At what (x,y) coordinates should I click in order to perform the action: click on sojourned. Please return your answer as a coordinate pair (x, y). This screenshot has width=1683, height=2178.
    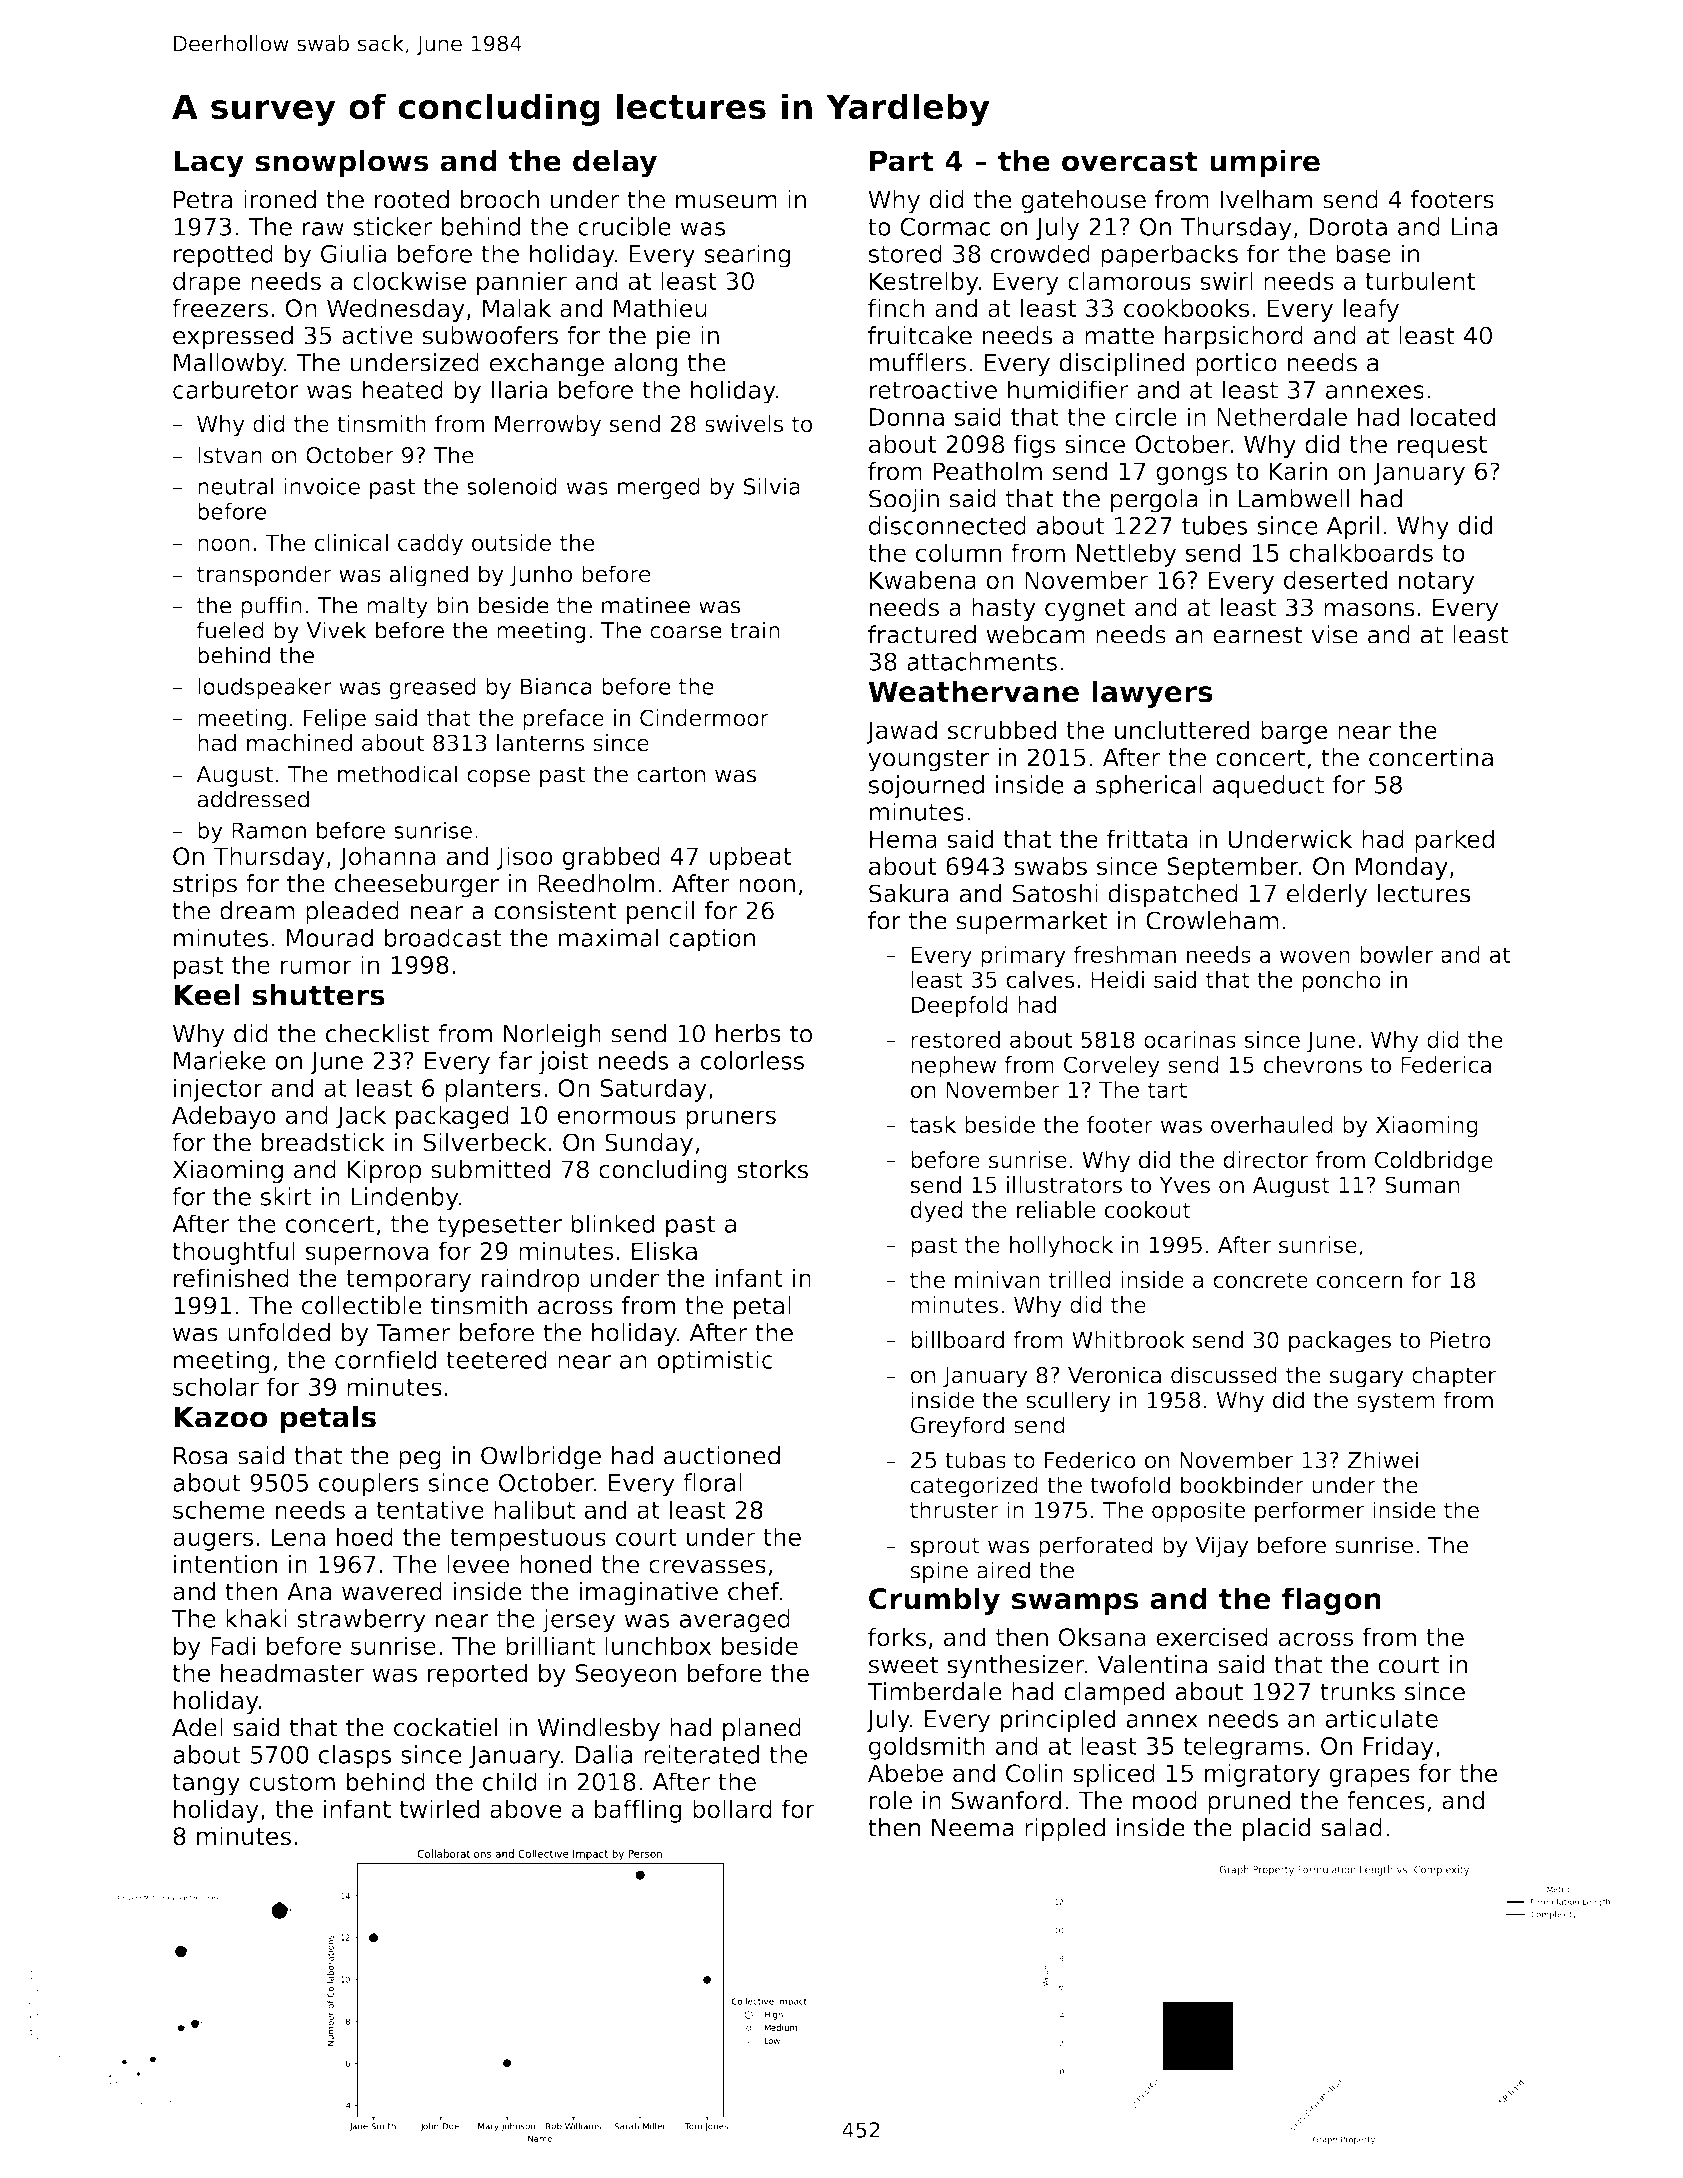
    Looking at the image, I should click on (926, 787).
